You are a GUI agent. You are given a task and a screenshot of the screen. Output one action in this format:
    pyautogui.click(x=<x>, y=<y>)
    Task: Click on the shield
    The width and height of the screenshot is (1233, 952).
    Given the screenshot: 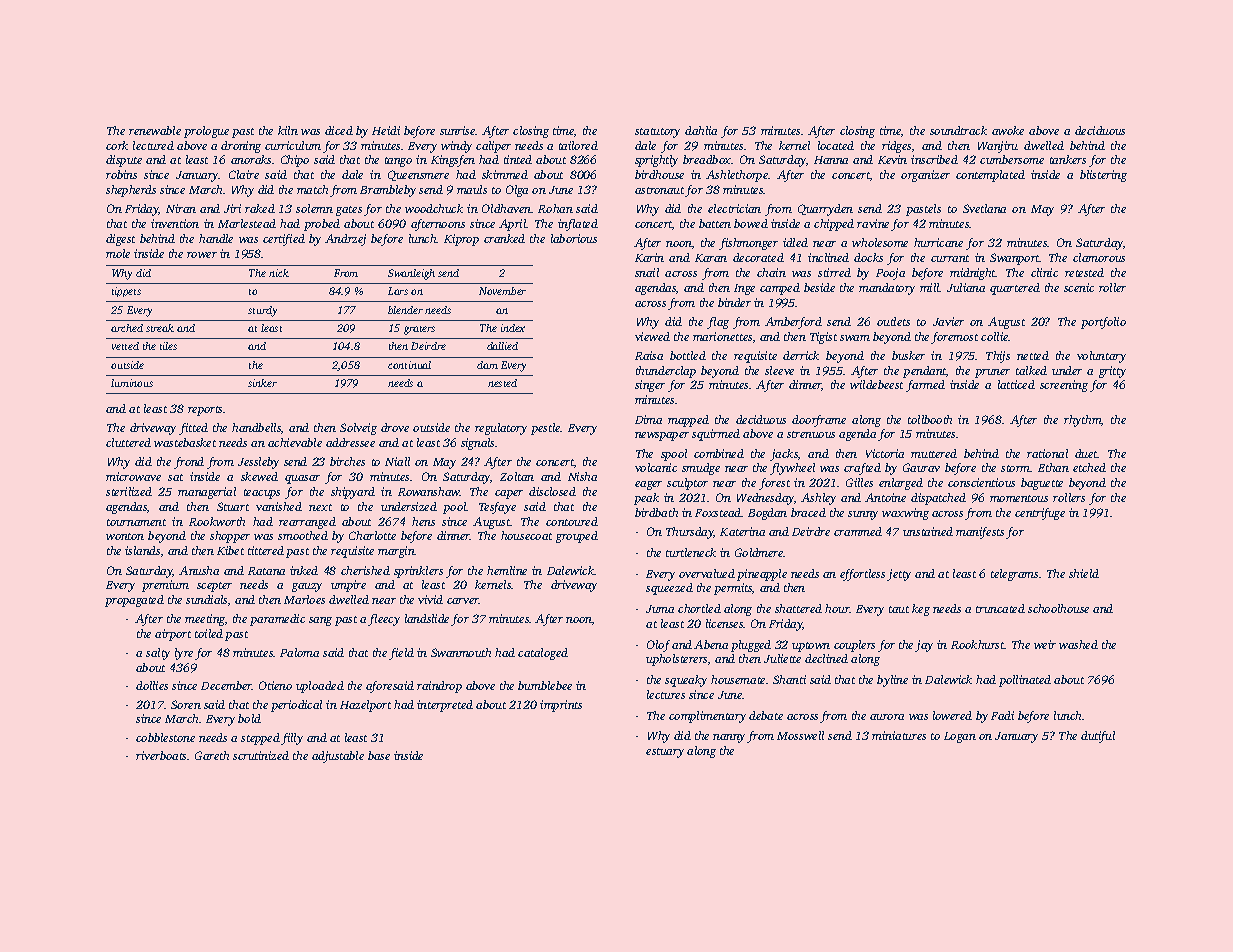 What is the action you would take?
    pyautogui.click(x=1084, y=573)
